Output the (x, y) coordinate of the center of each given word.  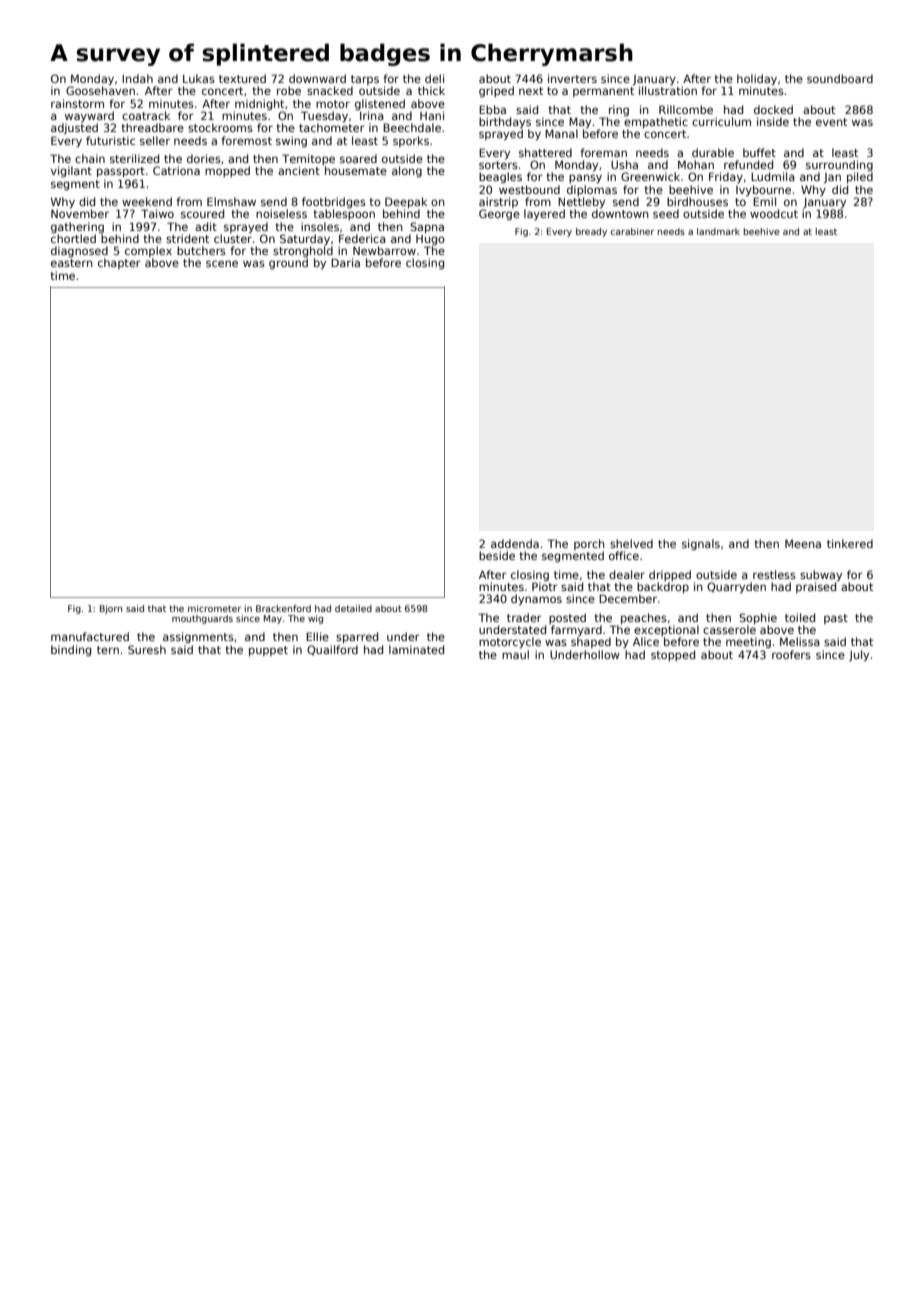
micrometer (214, 608)
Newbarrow (384, 250)
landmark (718, 231)
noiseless (281, 213)
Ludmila (773, 176)
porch (589, 544)
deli (434, 78)
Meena (803, 543)
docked (773, 109)
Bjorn (111, 609)
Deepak (406, 202)
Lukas (199, 78)
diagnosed (79, 252)
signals (701, 545)
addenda (515, 543)
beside (497, 555)
